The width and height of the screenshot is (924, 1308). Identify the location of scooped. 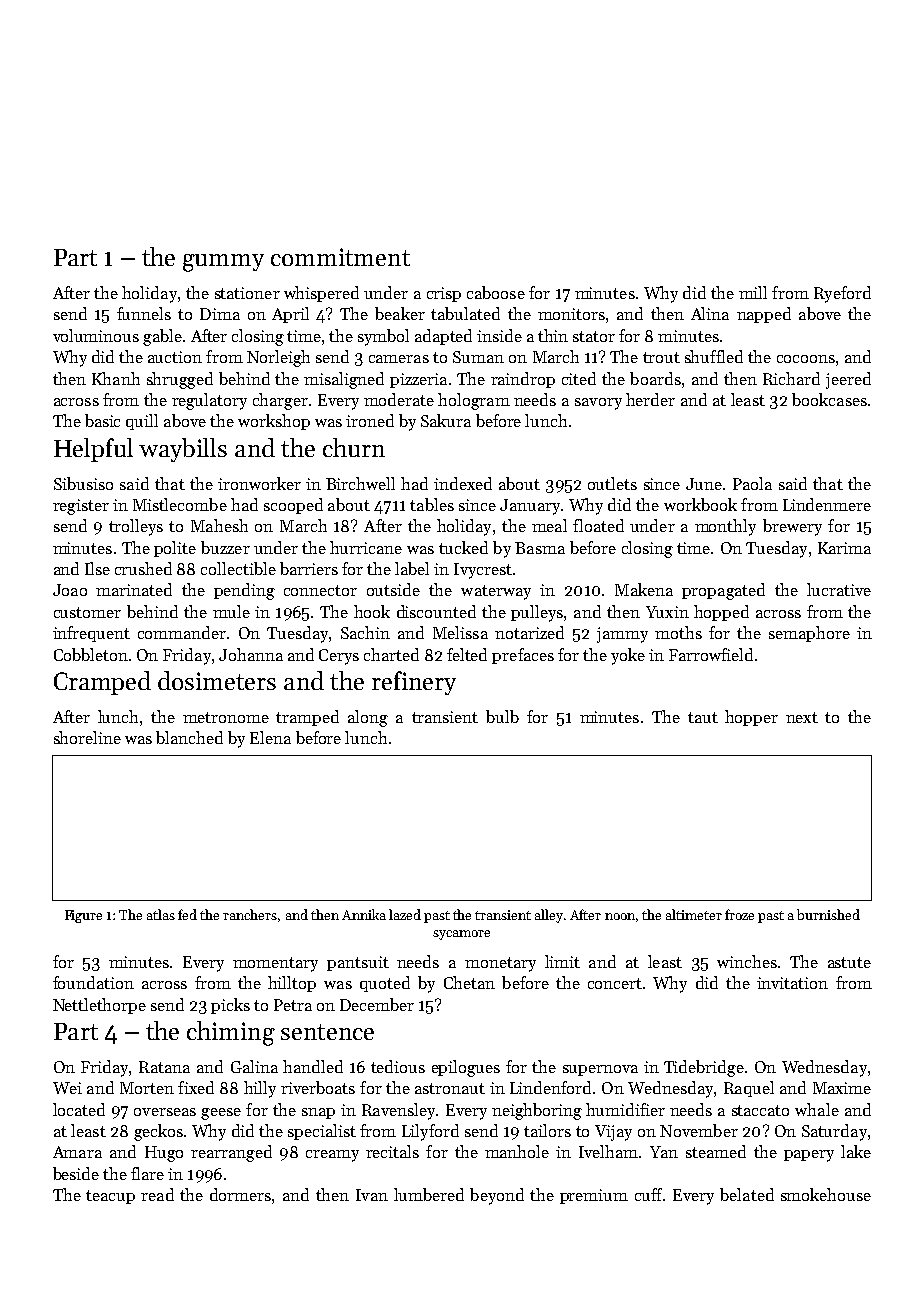
(293, 506).
